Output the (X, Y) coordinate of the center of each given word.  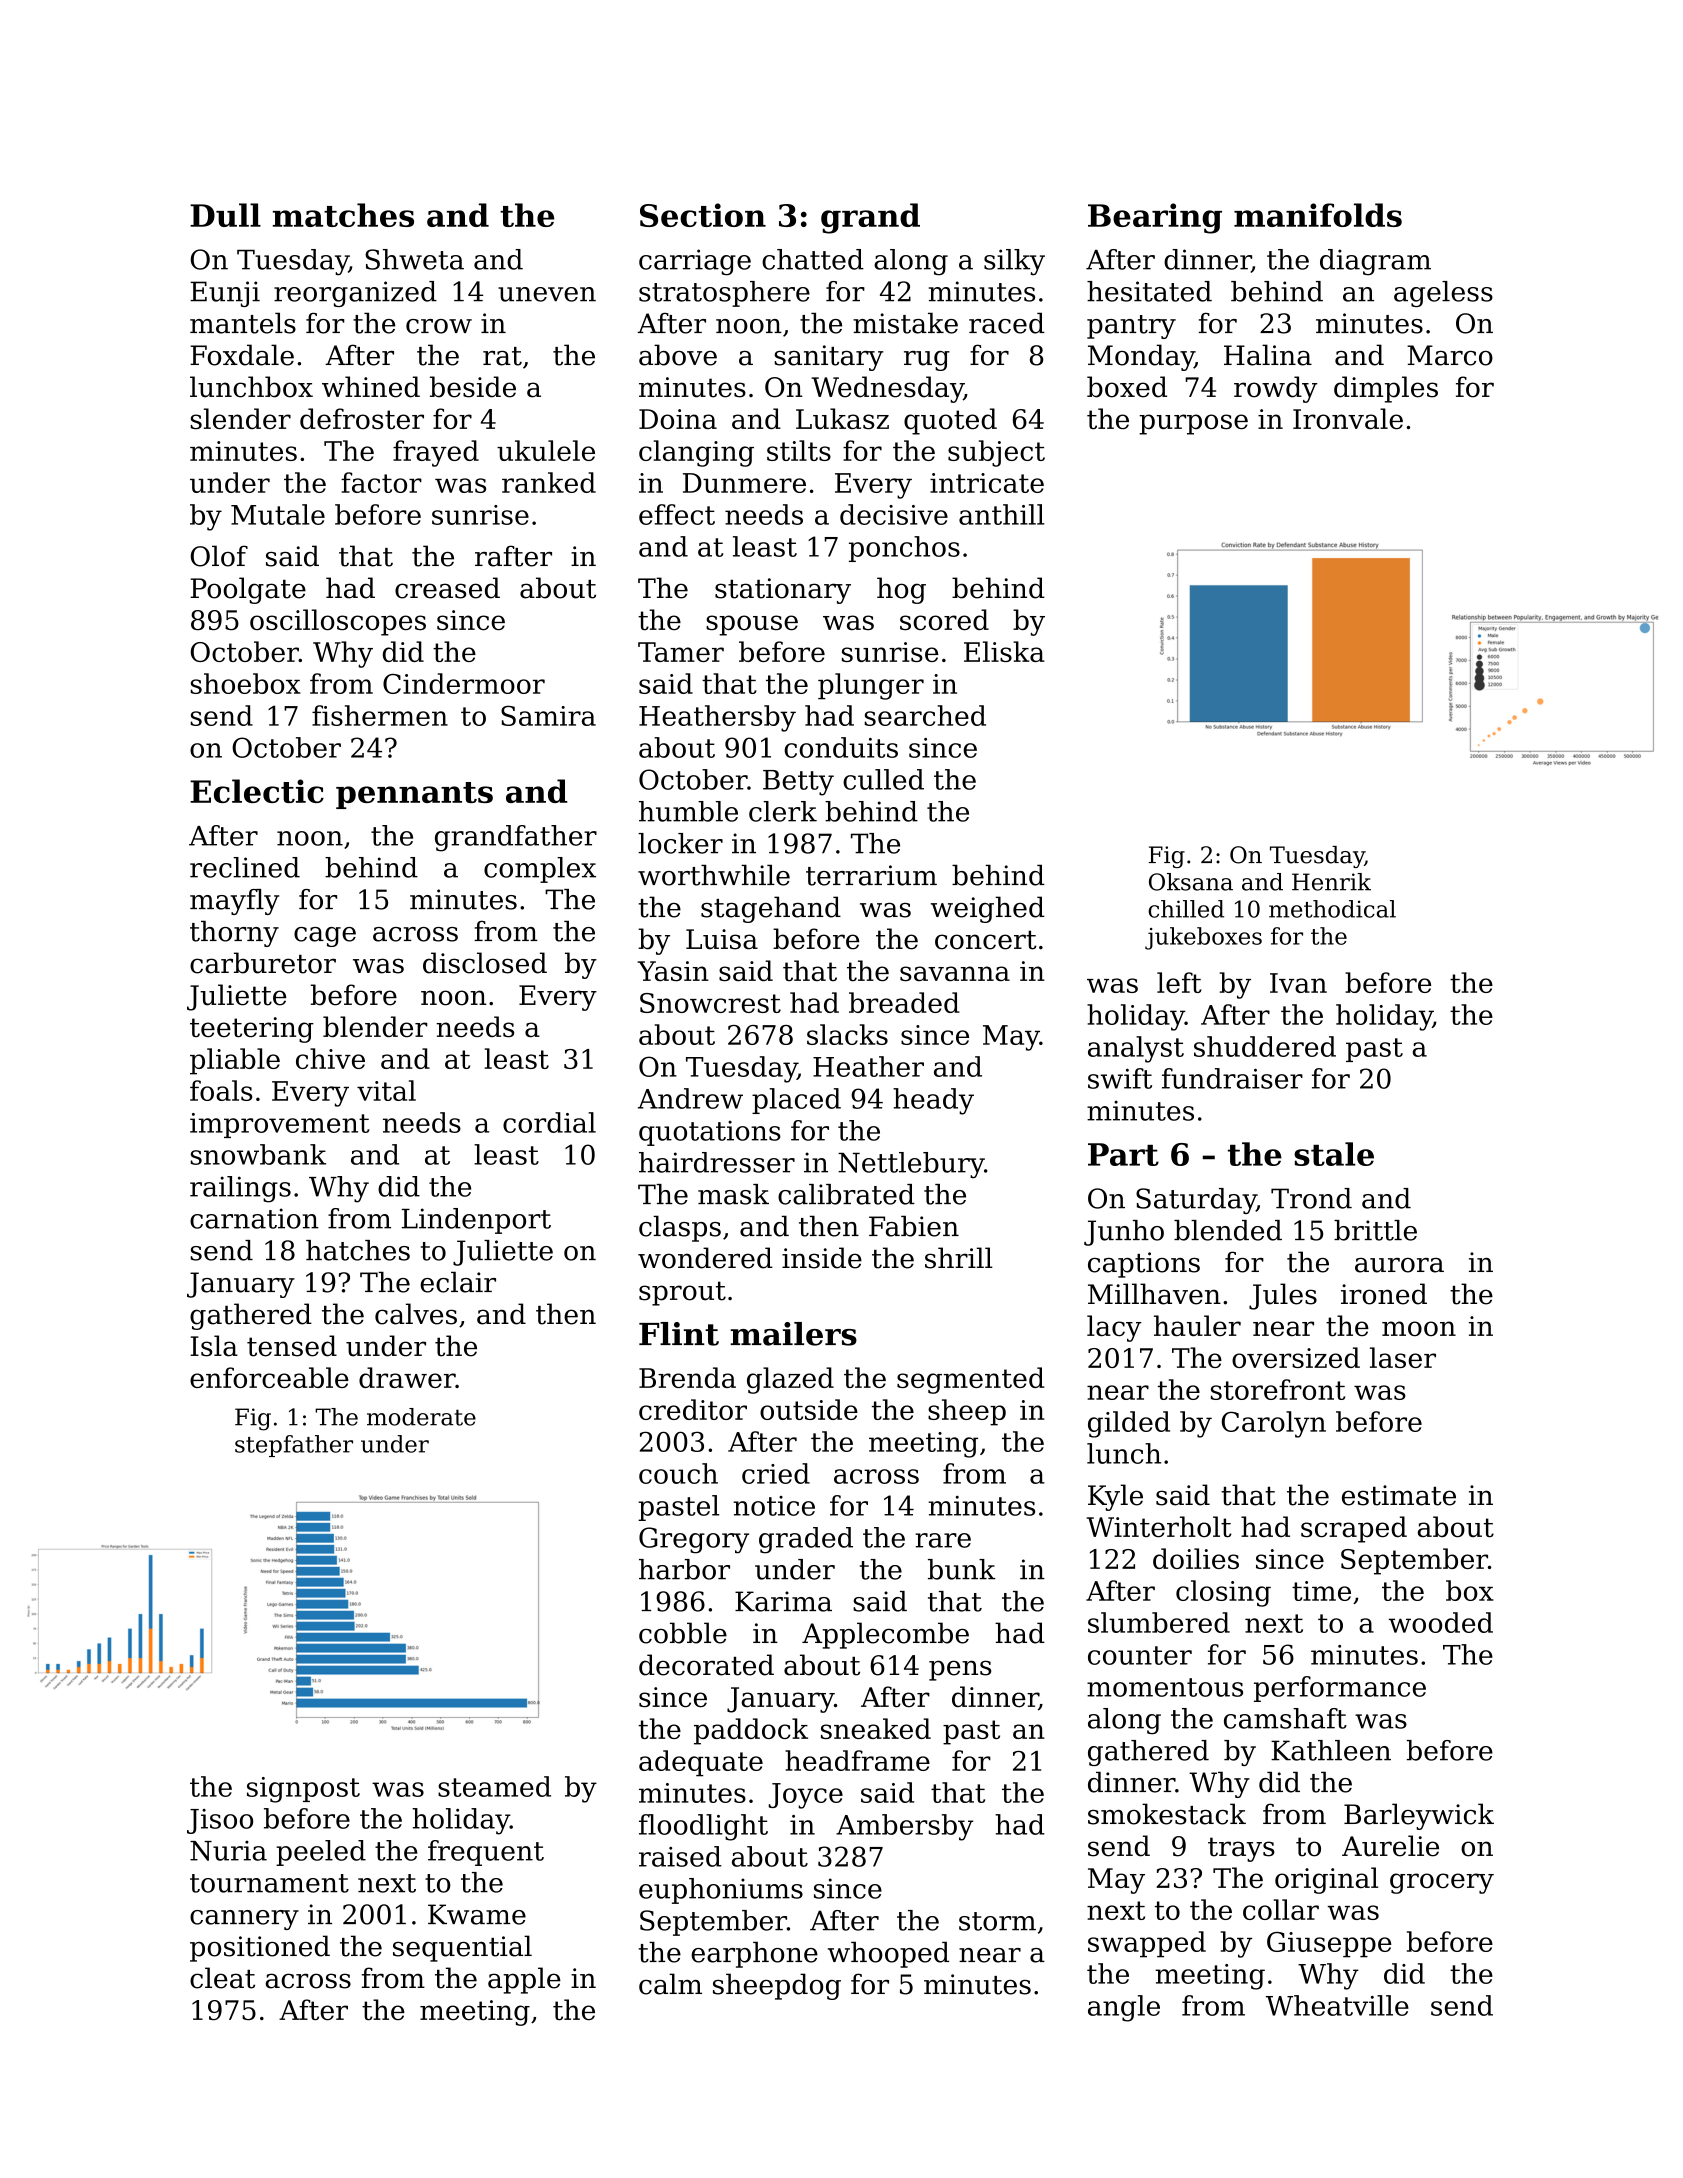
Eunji (225, 294)
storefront (1278, 1389)
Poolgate (248, 590)
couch (678, 1473)
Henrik (1331, 882)
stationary (783, 591)
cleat (222, 1978)
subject (996, 453)
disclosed (485, 963)
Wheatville (1337, 2005)
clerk (783, 811)
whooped (888, 1955)
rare (943, 1540)
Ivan (1298, 983)
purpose (1193, 424)
